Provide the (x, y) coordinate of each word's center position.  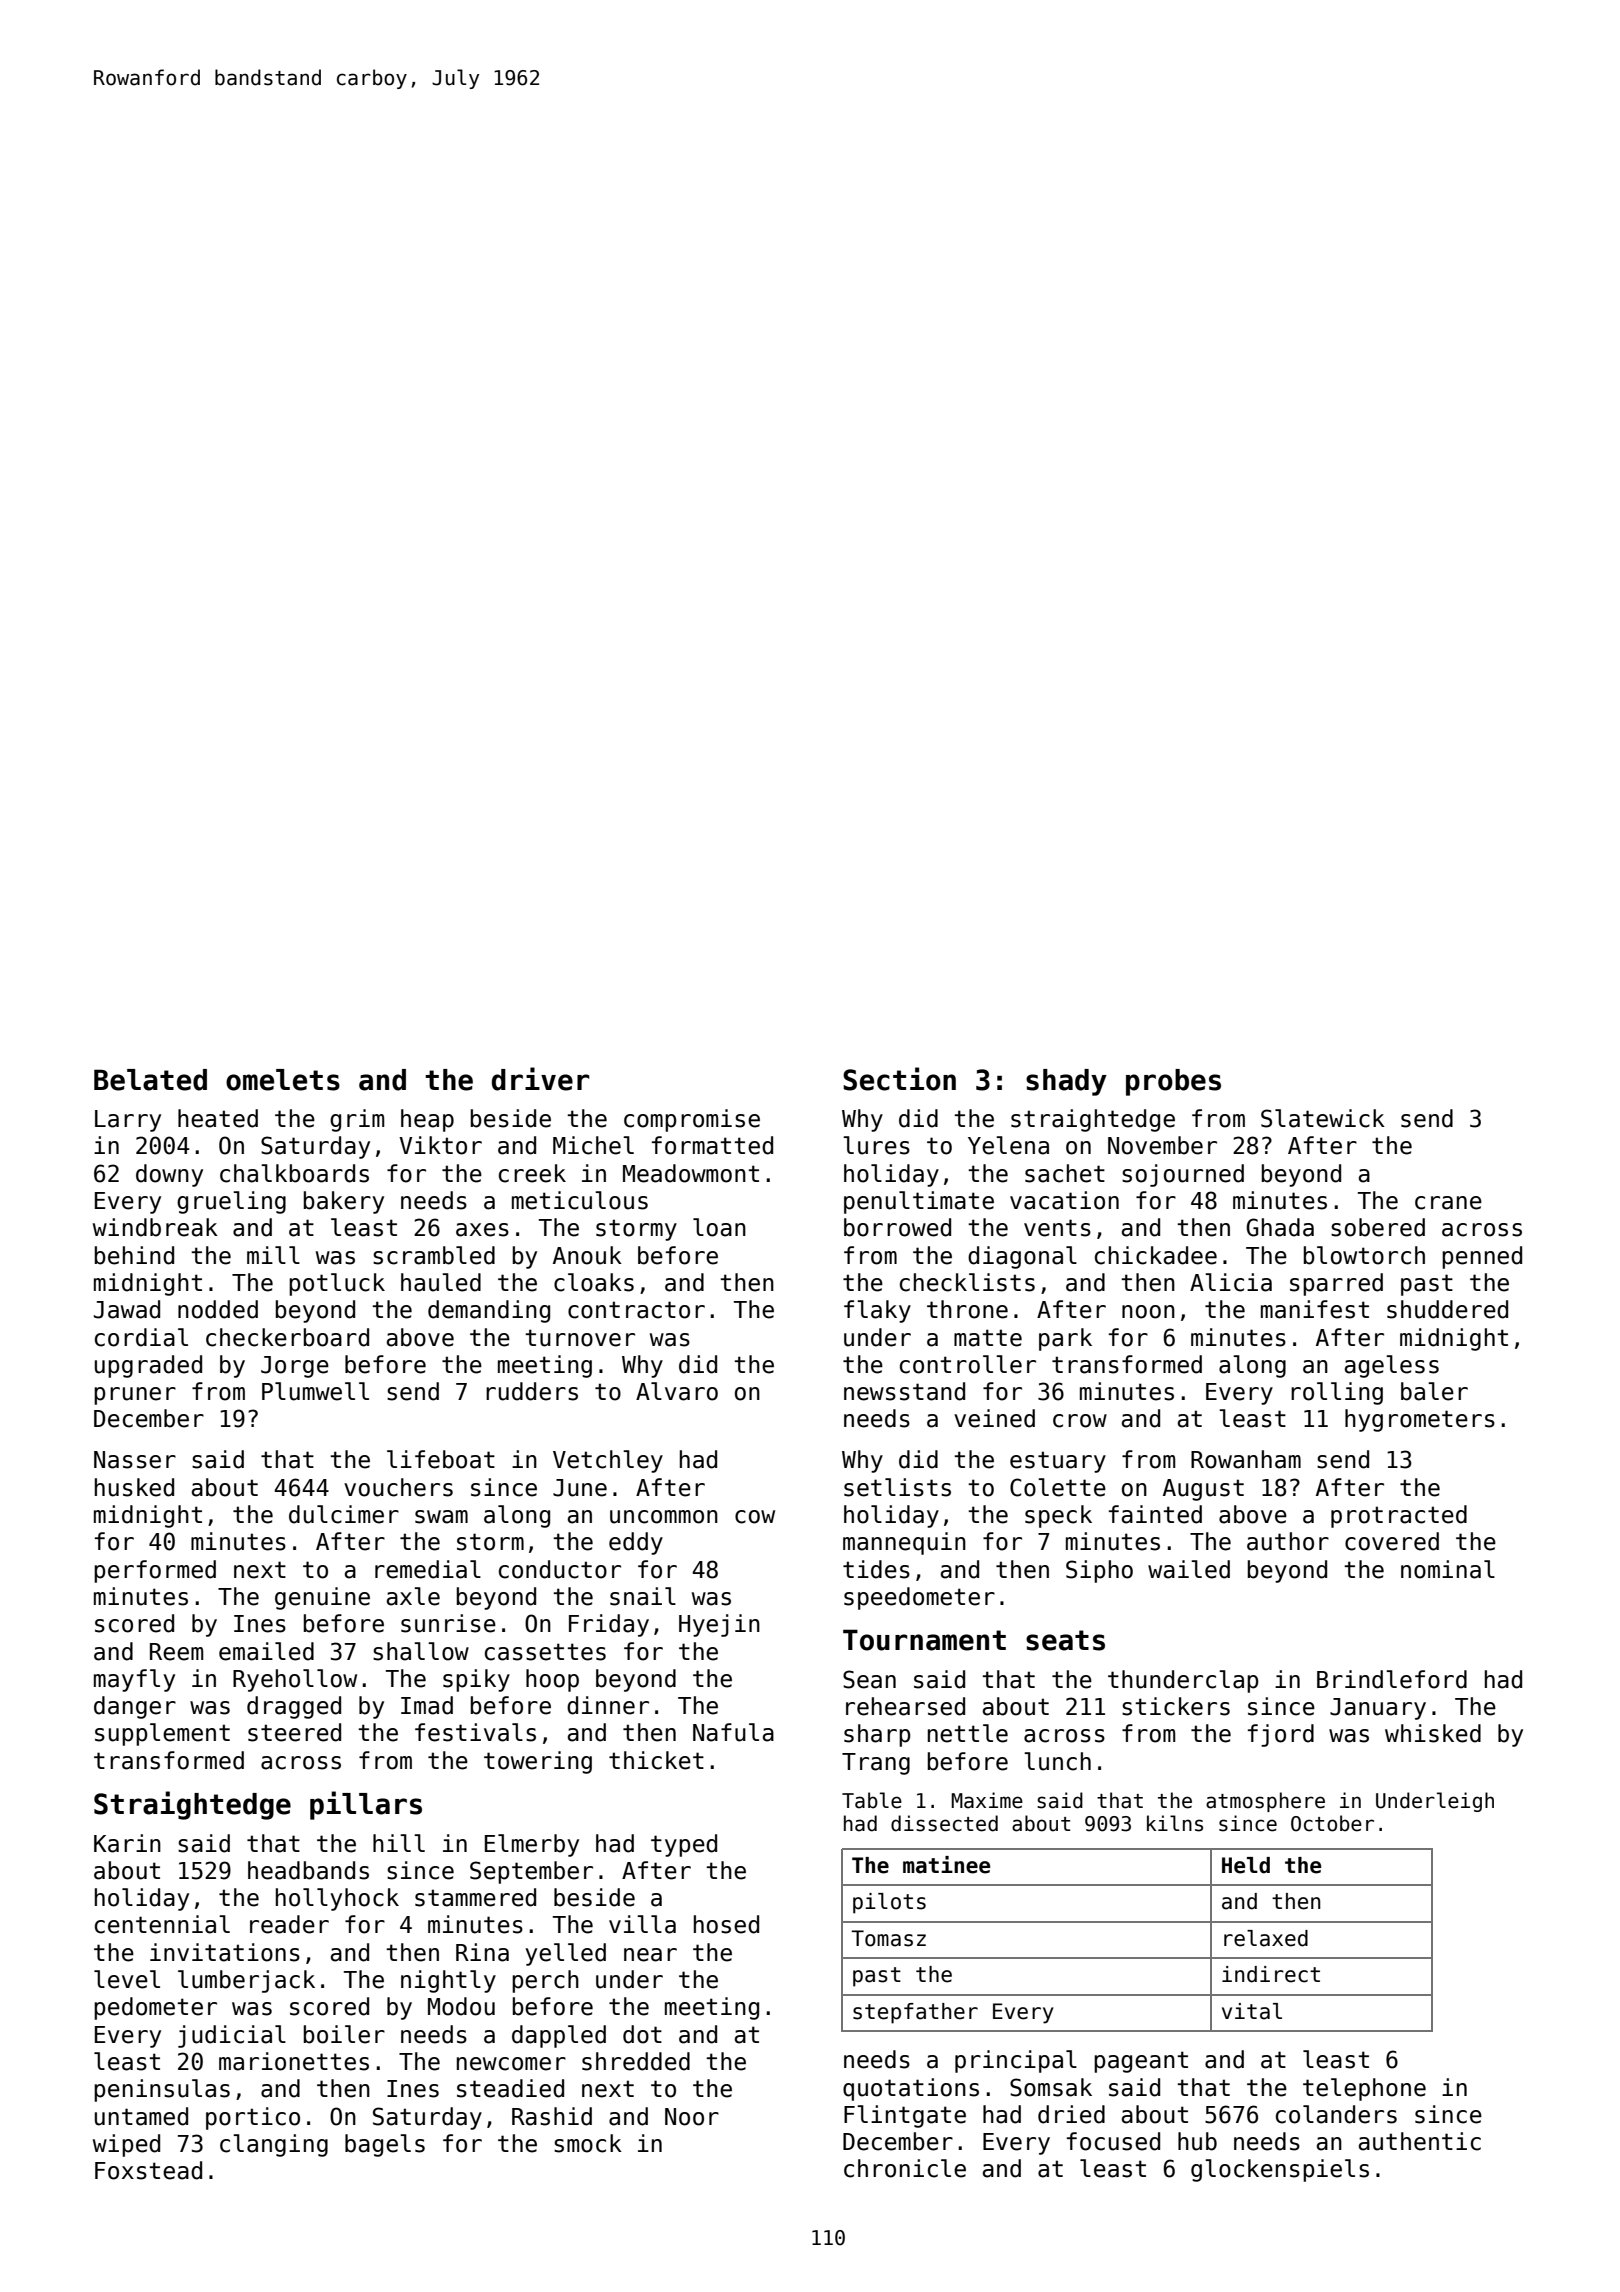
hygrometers (1420, 1420)
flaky (877, 1311)
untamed (141, 2116)
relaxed (1266, 1938)
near (650, 1955)
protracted (1399, 1516)
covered (1392, 1541)
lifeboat (441, 1459)
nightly (448, 1981)
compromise (692, 1120)
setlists (897, 1487)
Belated (150, 1080)
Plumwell (315, 1391)
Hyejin (719, 1625)
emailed (266, 1651)
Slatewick (1323, 1118)
